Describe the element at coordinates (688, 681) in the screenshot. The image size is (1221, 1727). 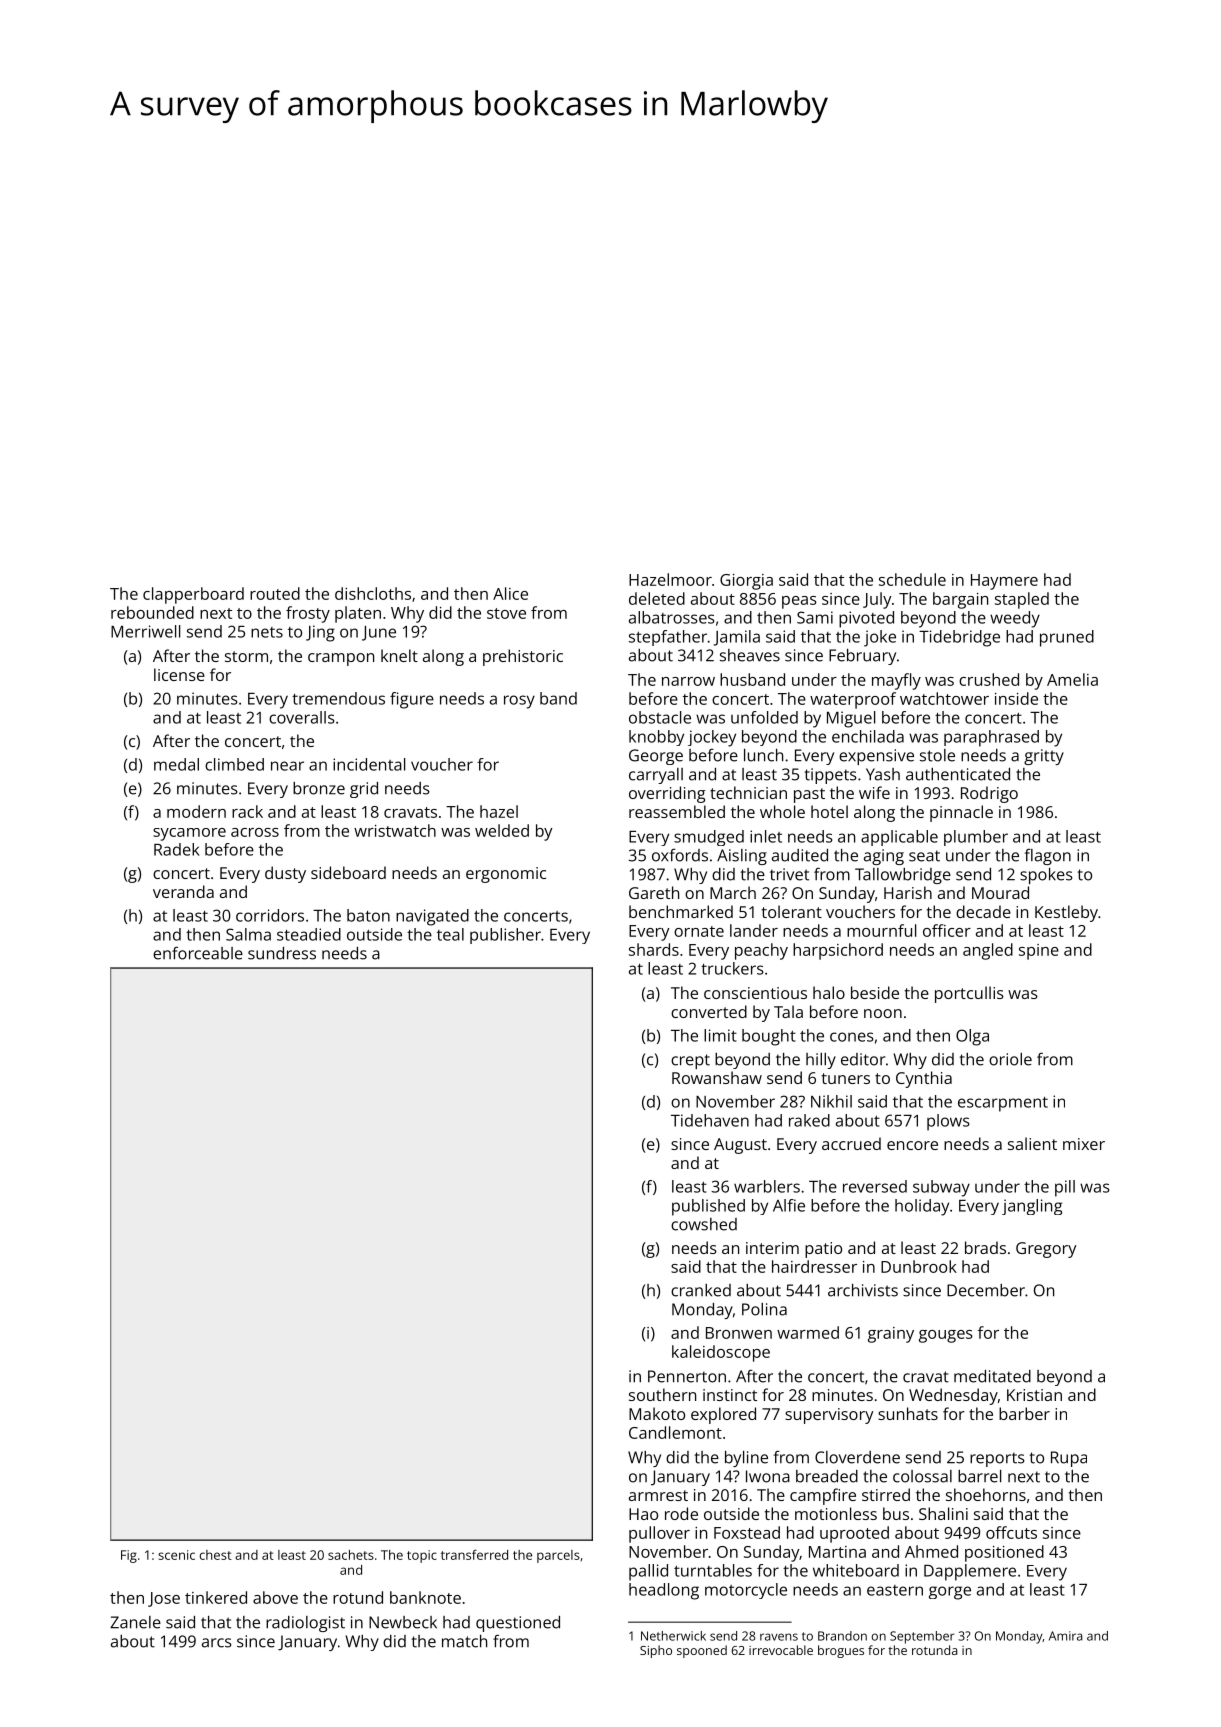
I see `narrow` at that location.
